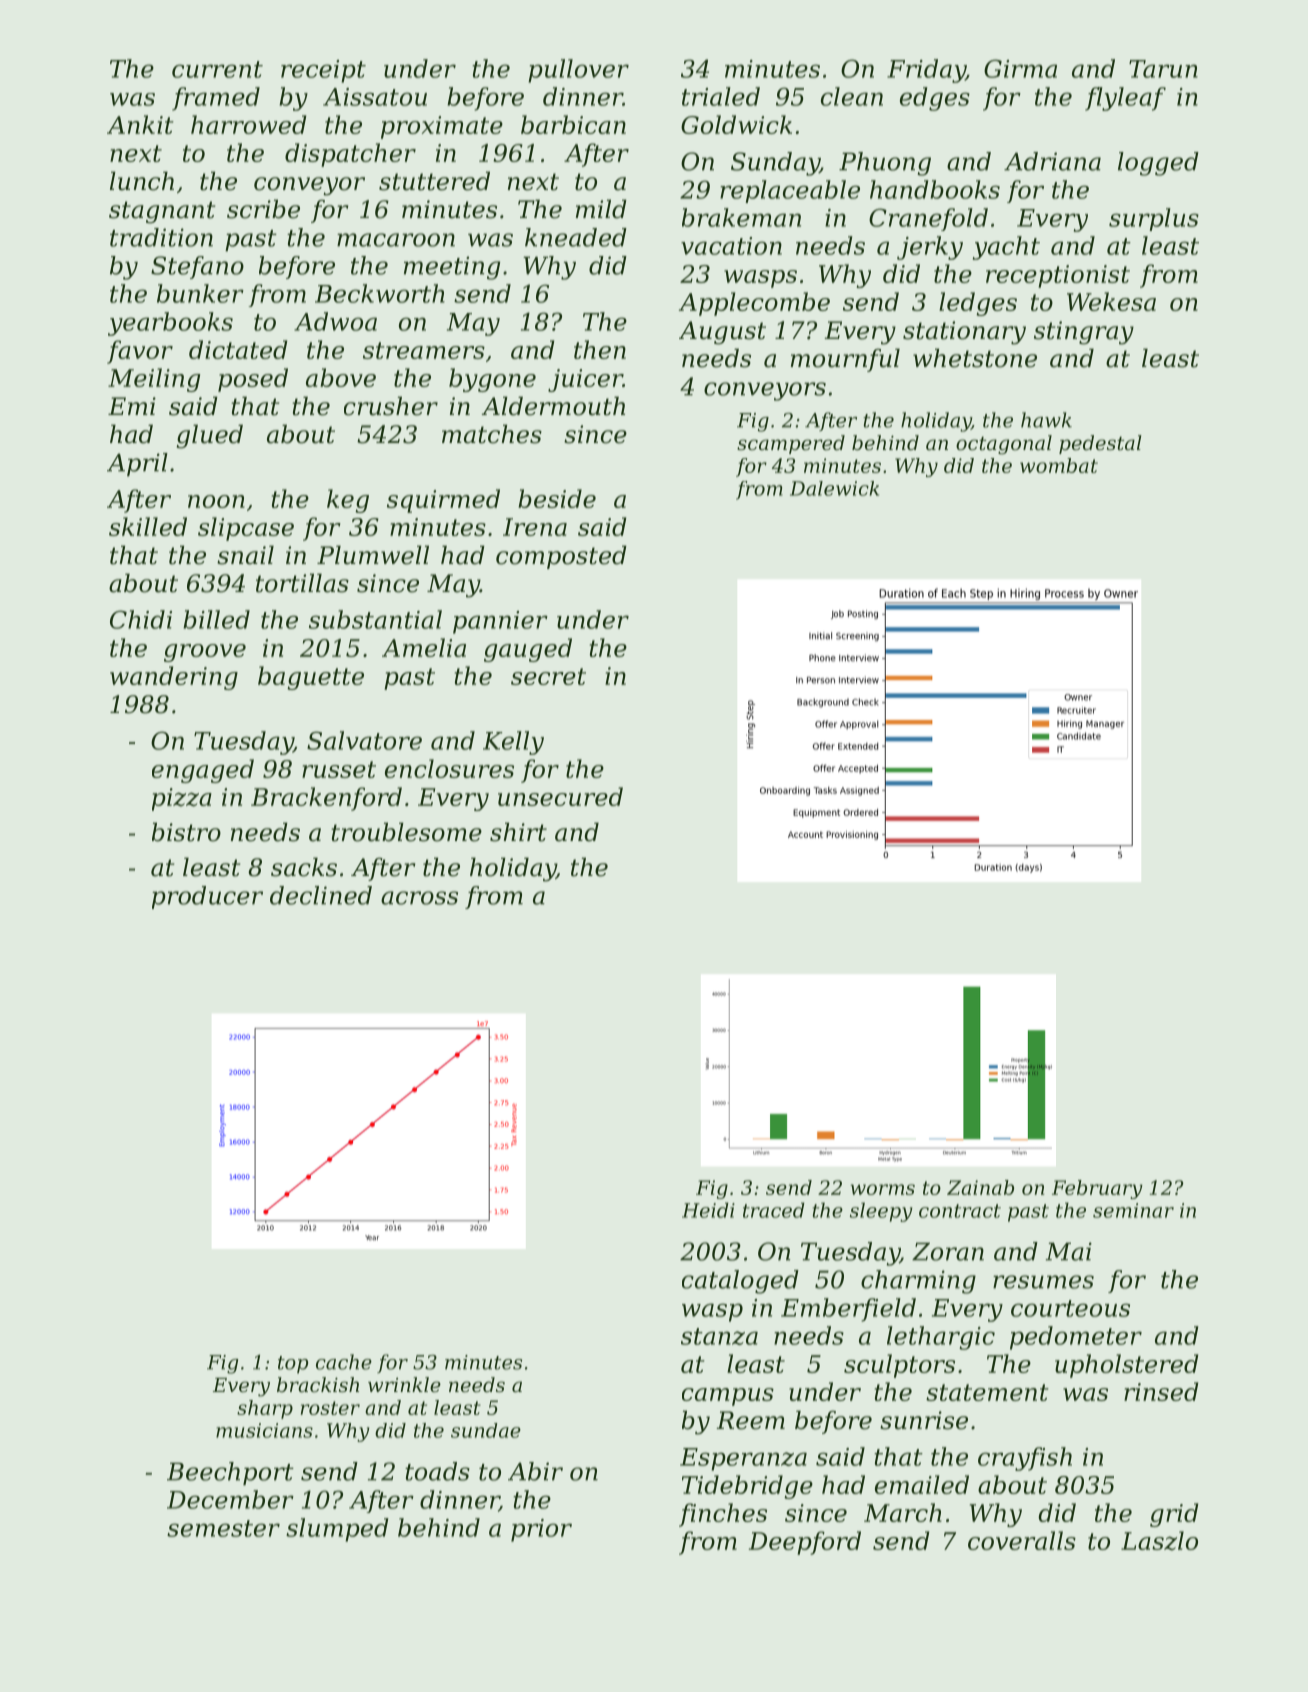  I want to click on shirt, so click(518, 832).
